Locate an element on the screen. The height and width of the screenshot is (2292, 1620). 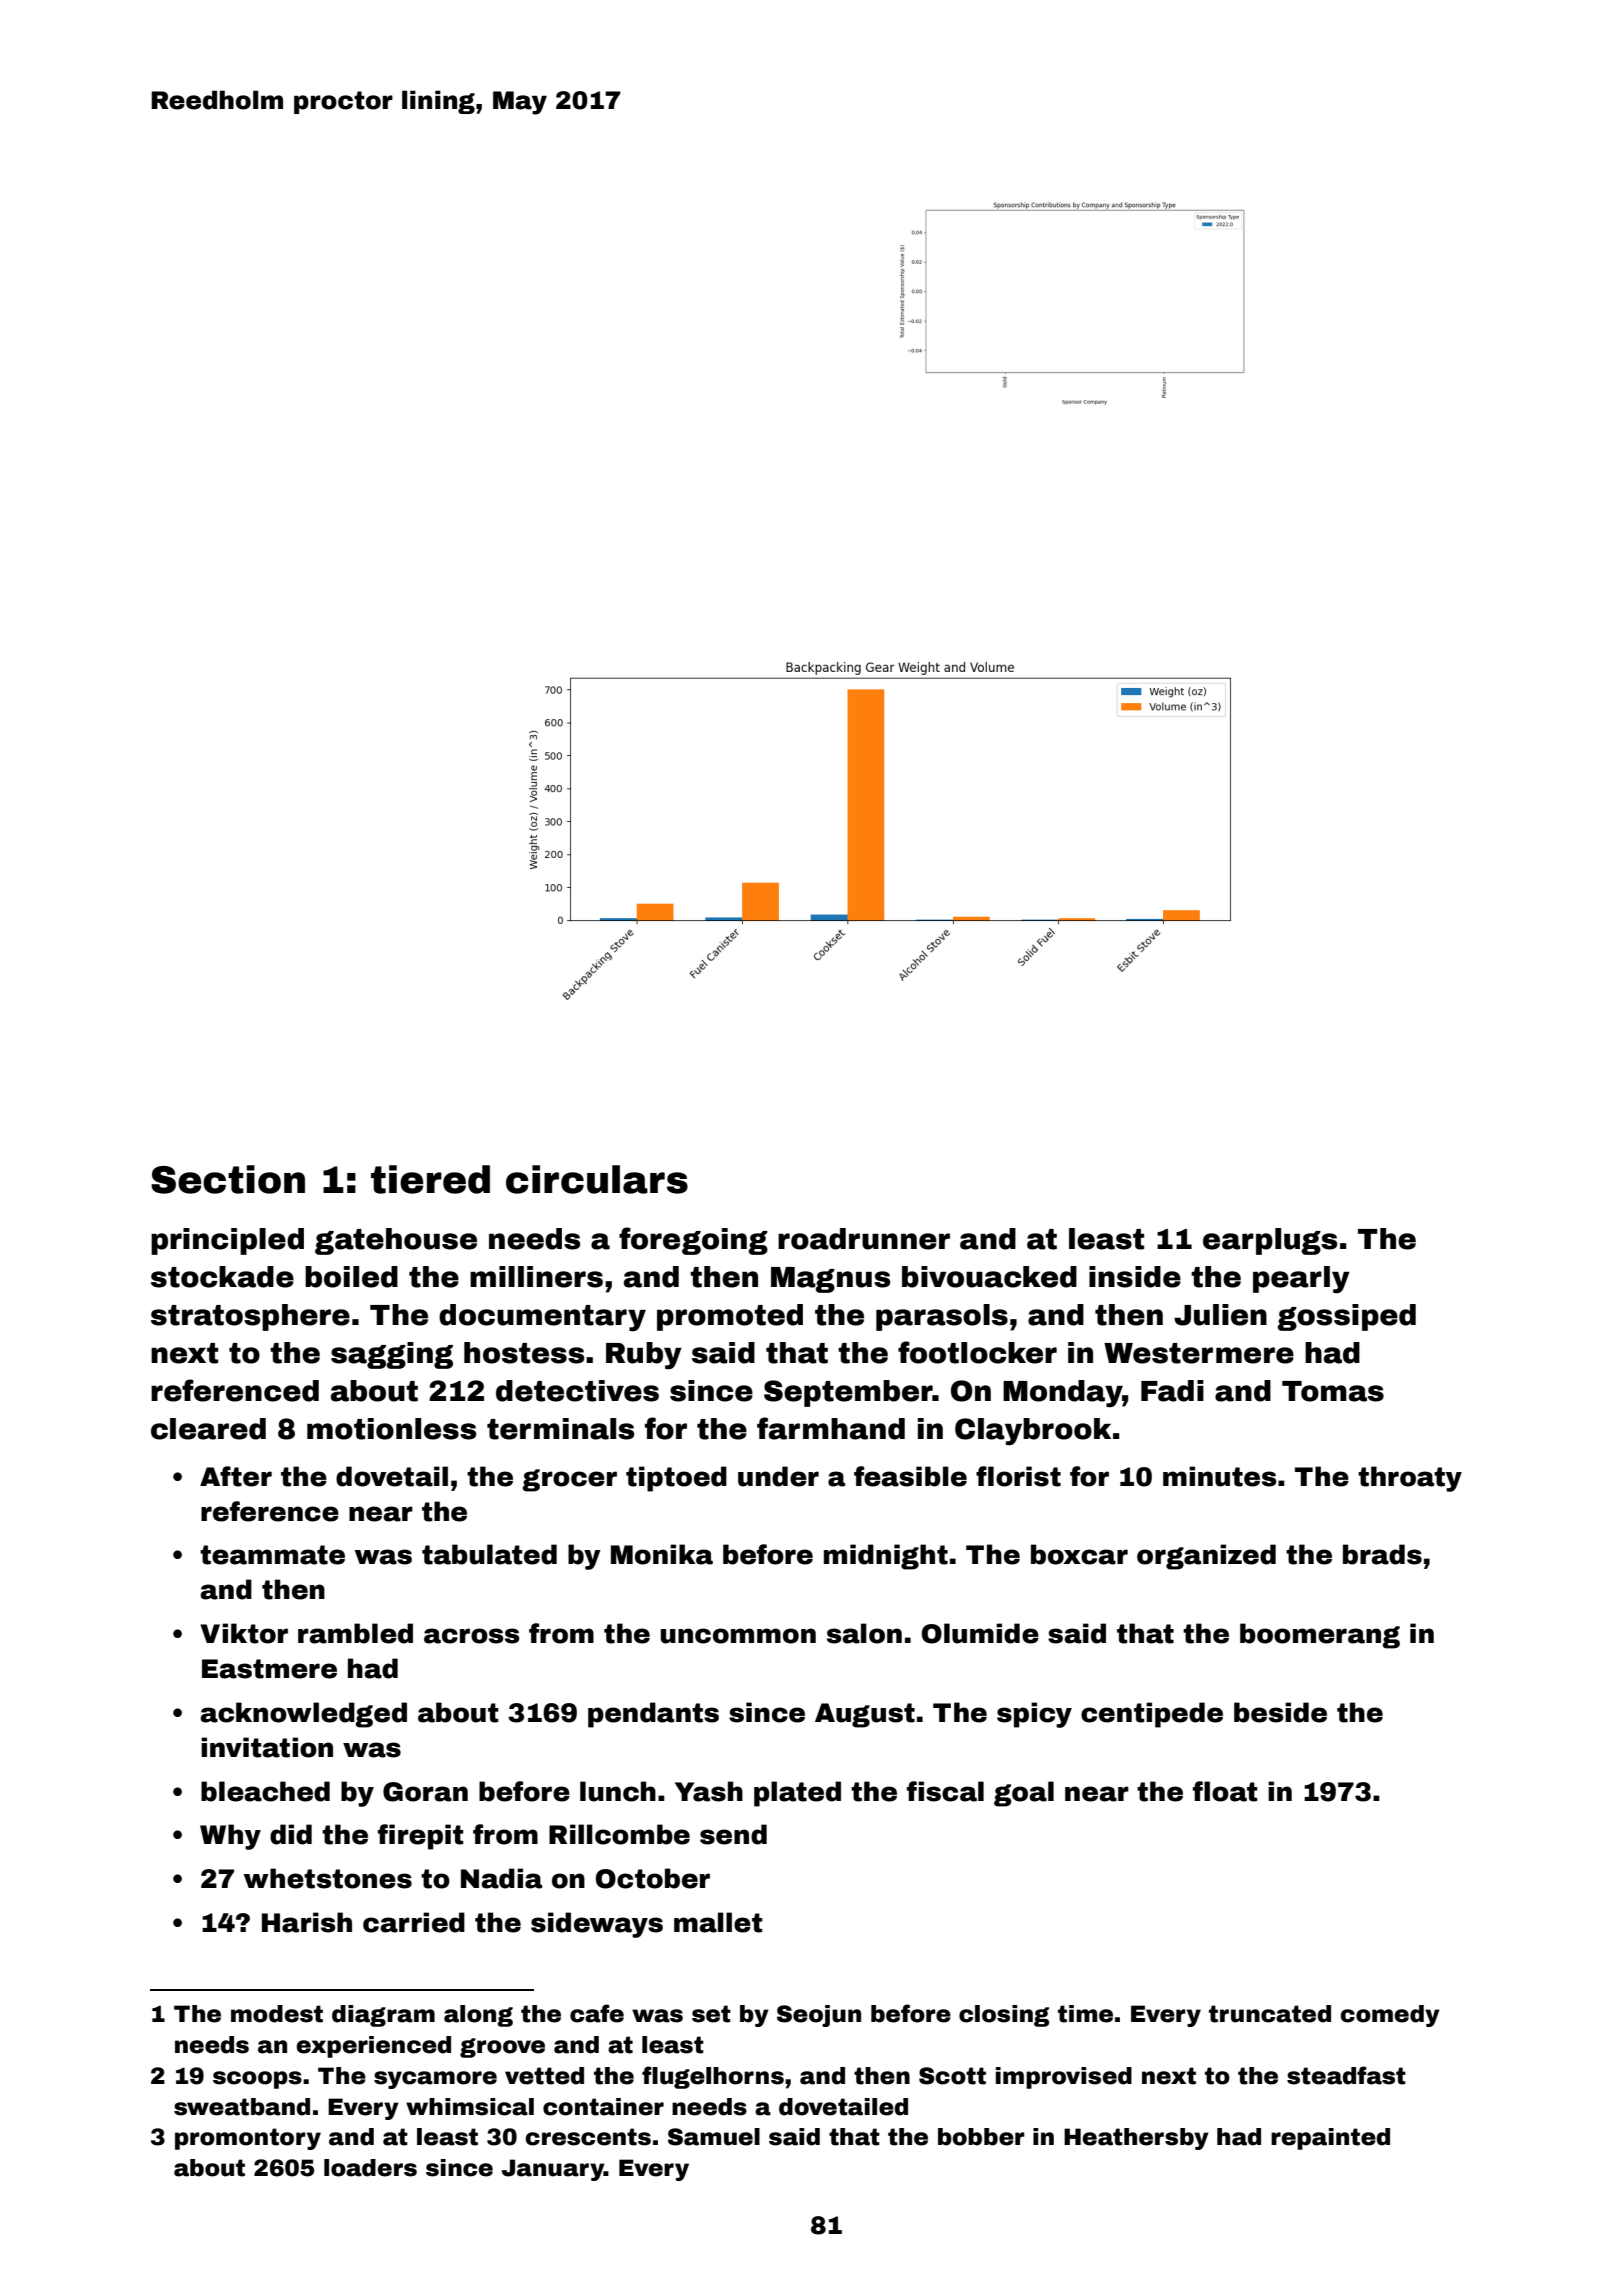
minutes is located at coordinates (1220, 1476).
